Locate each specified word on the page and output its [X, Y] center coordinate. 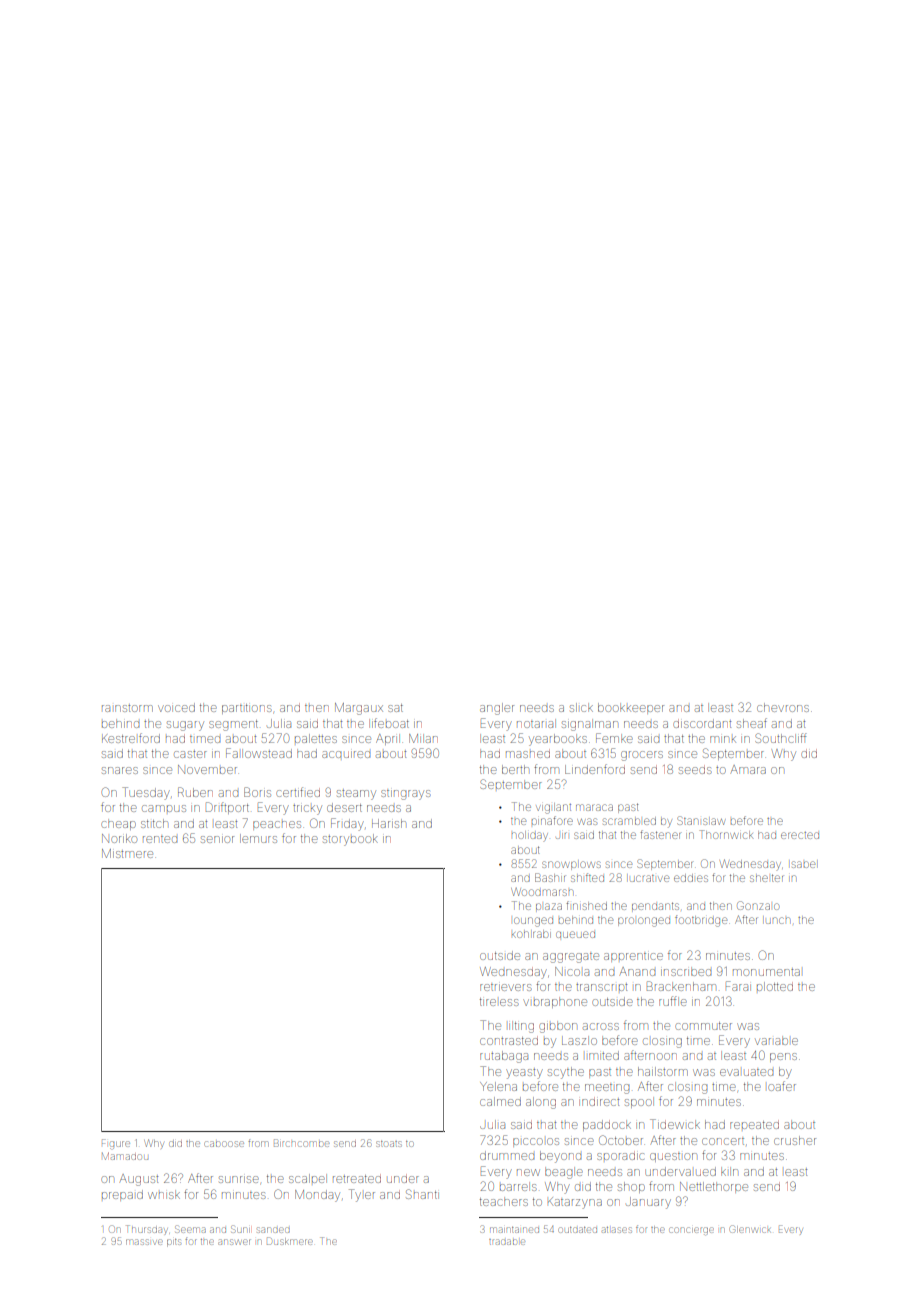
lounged [533, 922]
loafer [782, 1086]
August [139, 1180]
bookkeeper [631, 708]
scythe [566, 1073]
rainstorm [127, 708]
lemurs [258, 838]
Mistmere [127, 853]
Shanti [422, 1194]
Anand [637, 971]
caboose [224, 1144]
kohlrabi [531, 934]
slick [581, 707]
